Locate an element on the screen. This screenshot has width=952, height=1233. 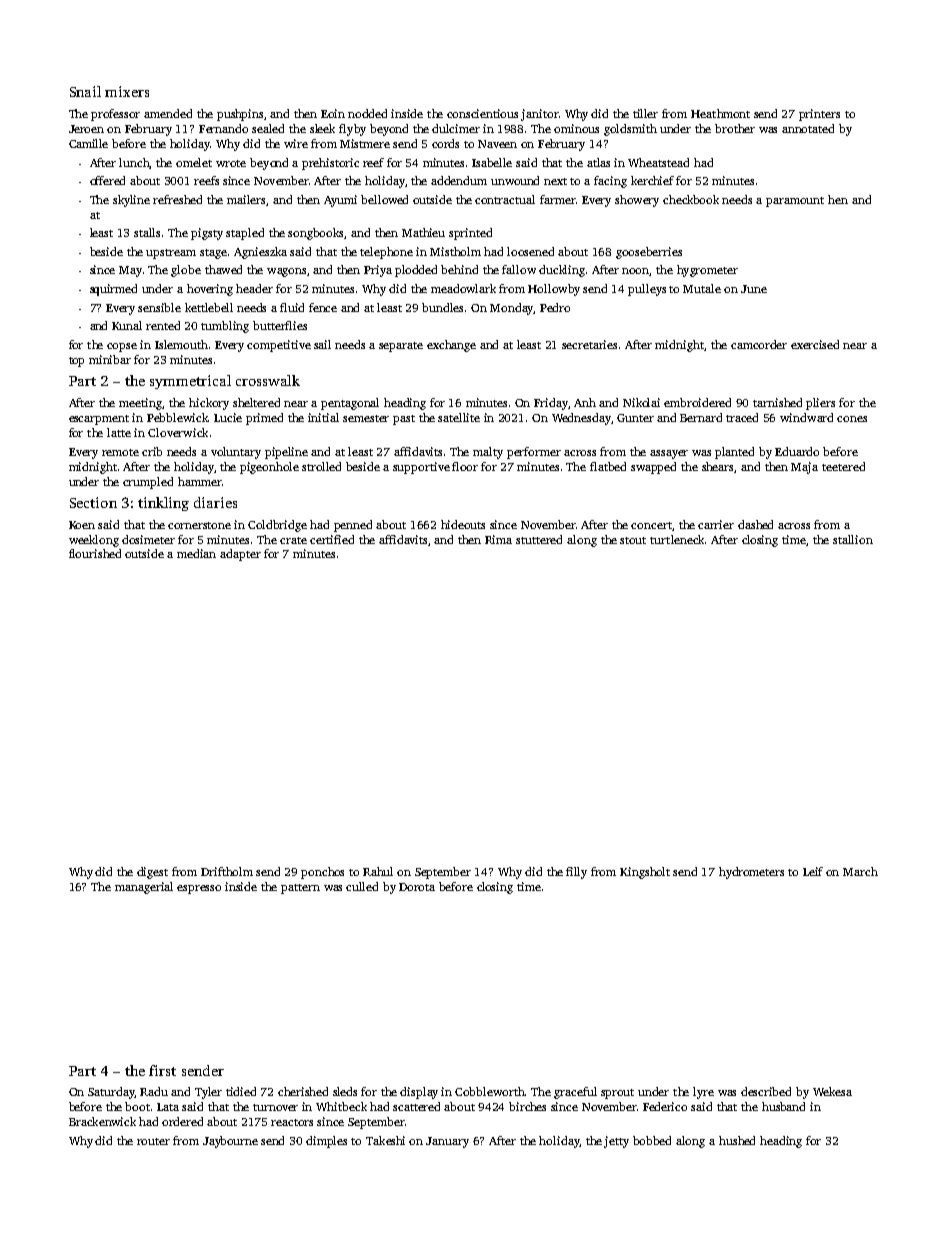
stuttered is located at coordinates (539, 539).
